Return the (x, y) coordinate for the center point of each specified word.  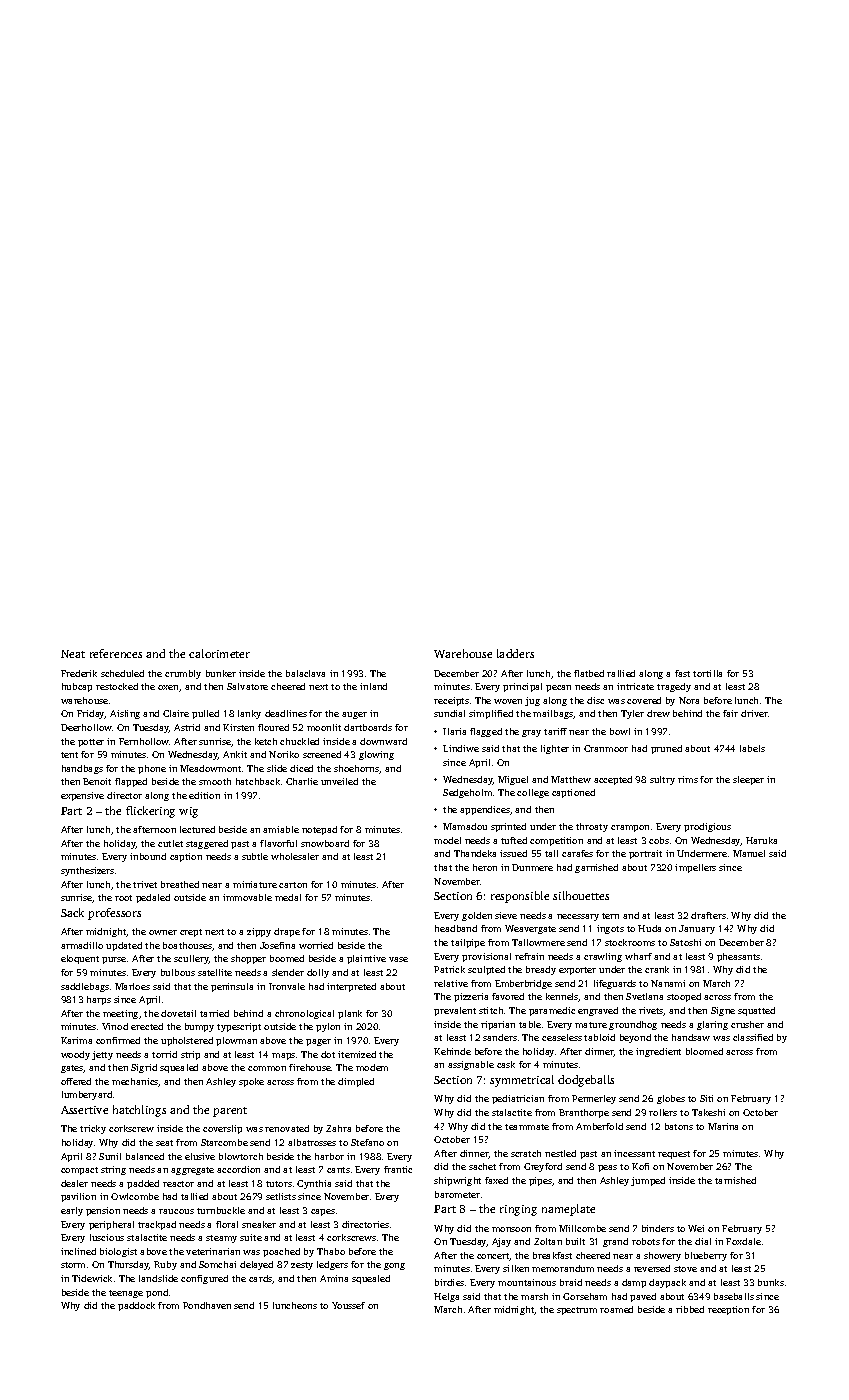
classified (753, 1037)
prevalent (455, 1011)
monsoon (511, 1229)
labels (752, 748)
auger (354, 715)
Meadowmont (210, 768)
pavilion (78, 1197)
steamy (221, 1239)
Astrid (187, 727)
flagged (486, 732)
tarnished (735, 1180)
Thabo (331, 1251)
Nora (689, 700)
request (674, 1155)
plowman (236, 1041)
